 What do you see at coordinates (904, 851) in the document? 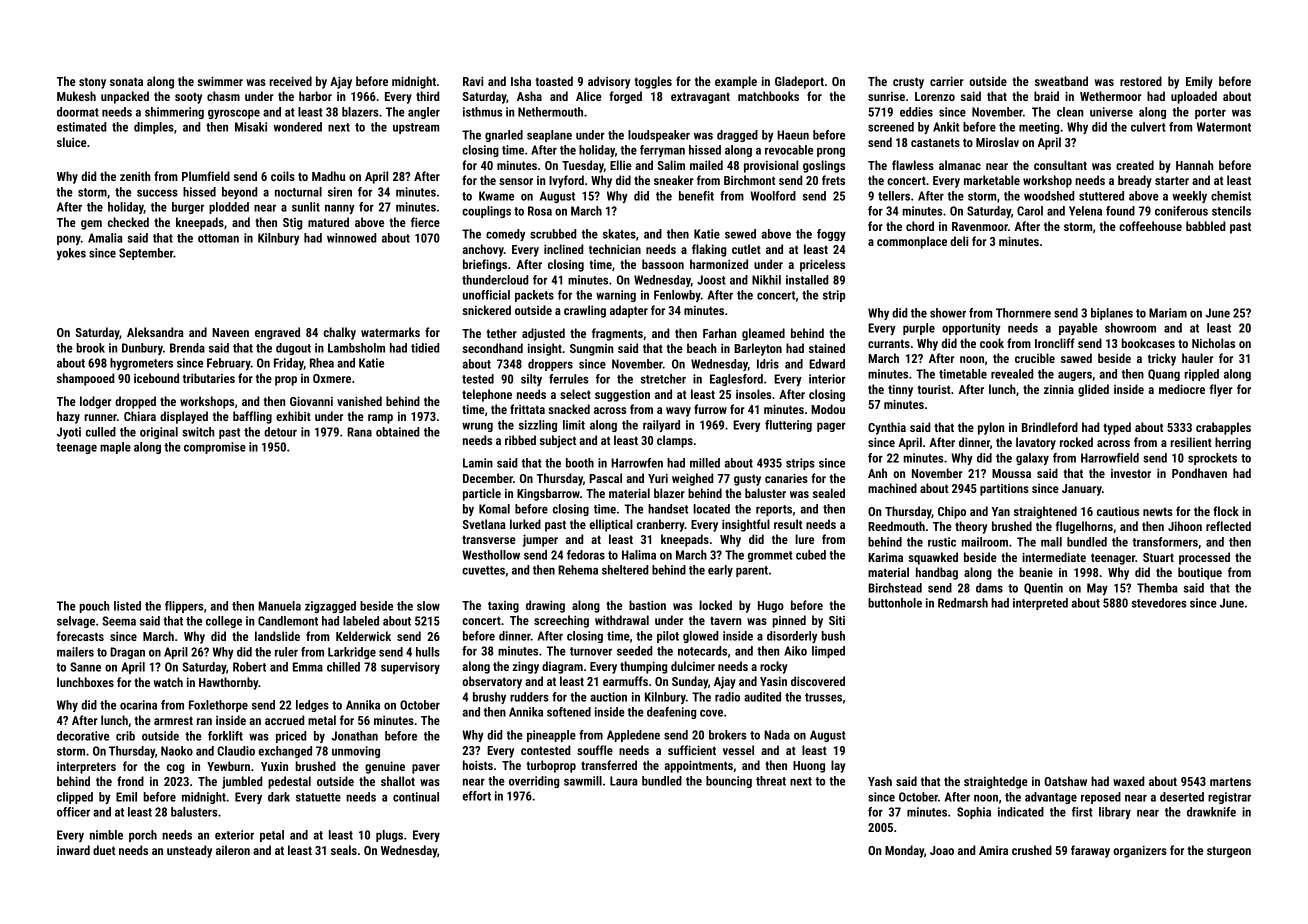
I see `Monday` at bounding box center [904, 851].
